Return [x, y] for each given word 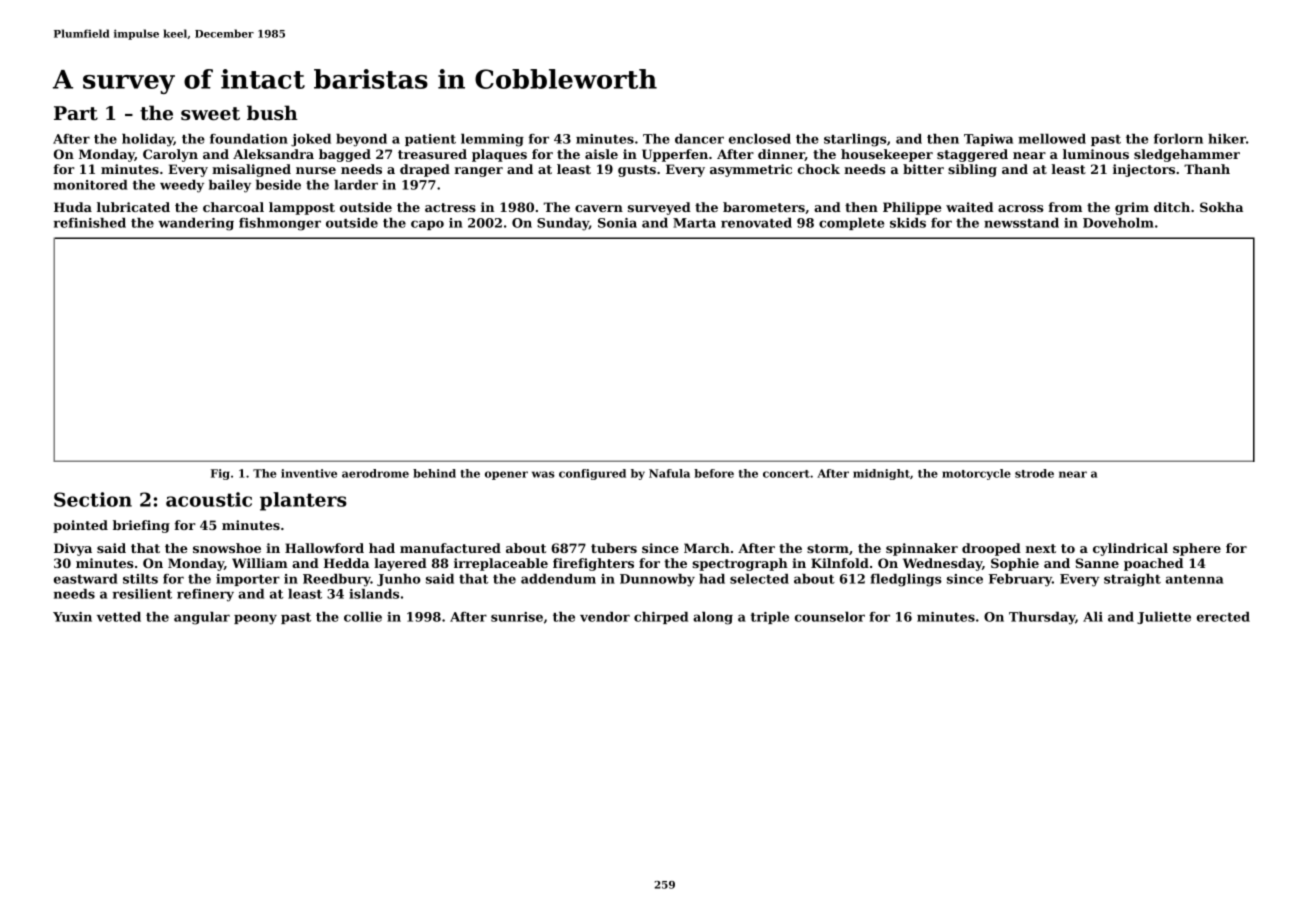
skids [908, 223]
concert [786, 474]
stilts [140, 579]
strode [1034, 473]
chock [819, 169]
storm [828, 548]
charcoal [233, 207]
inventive [309, 473]
